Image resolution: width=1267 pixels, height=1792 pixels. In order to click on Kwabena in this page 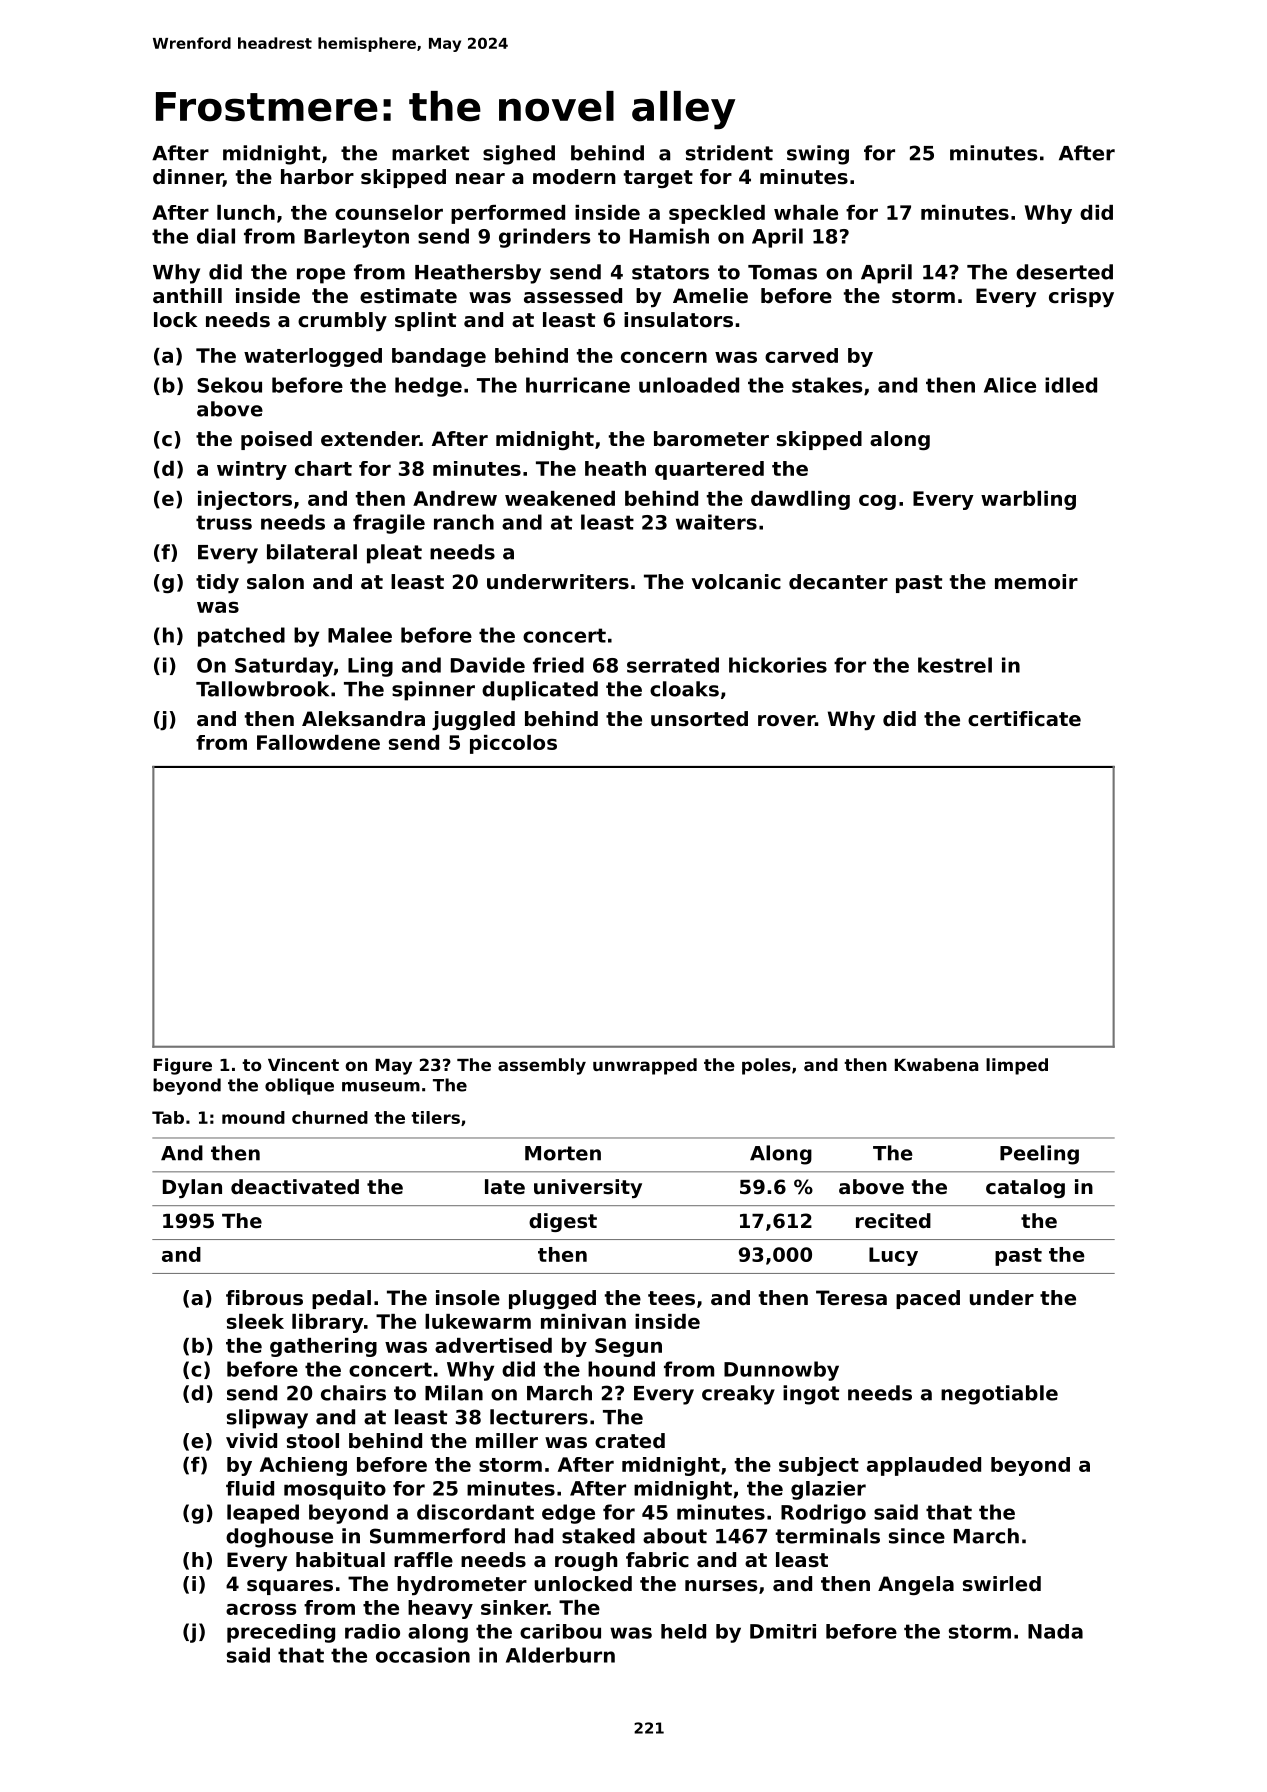, I will do `click(936, 1064)`.
